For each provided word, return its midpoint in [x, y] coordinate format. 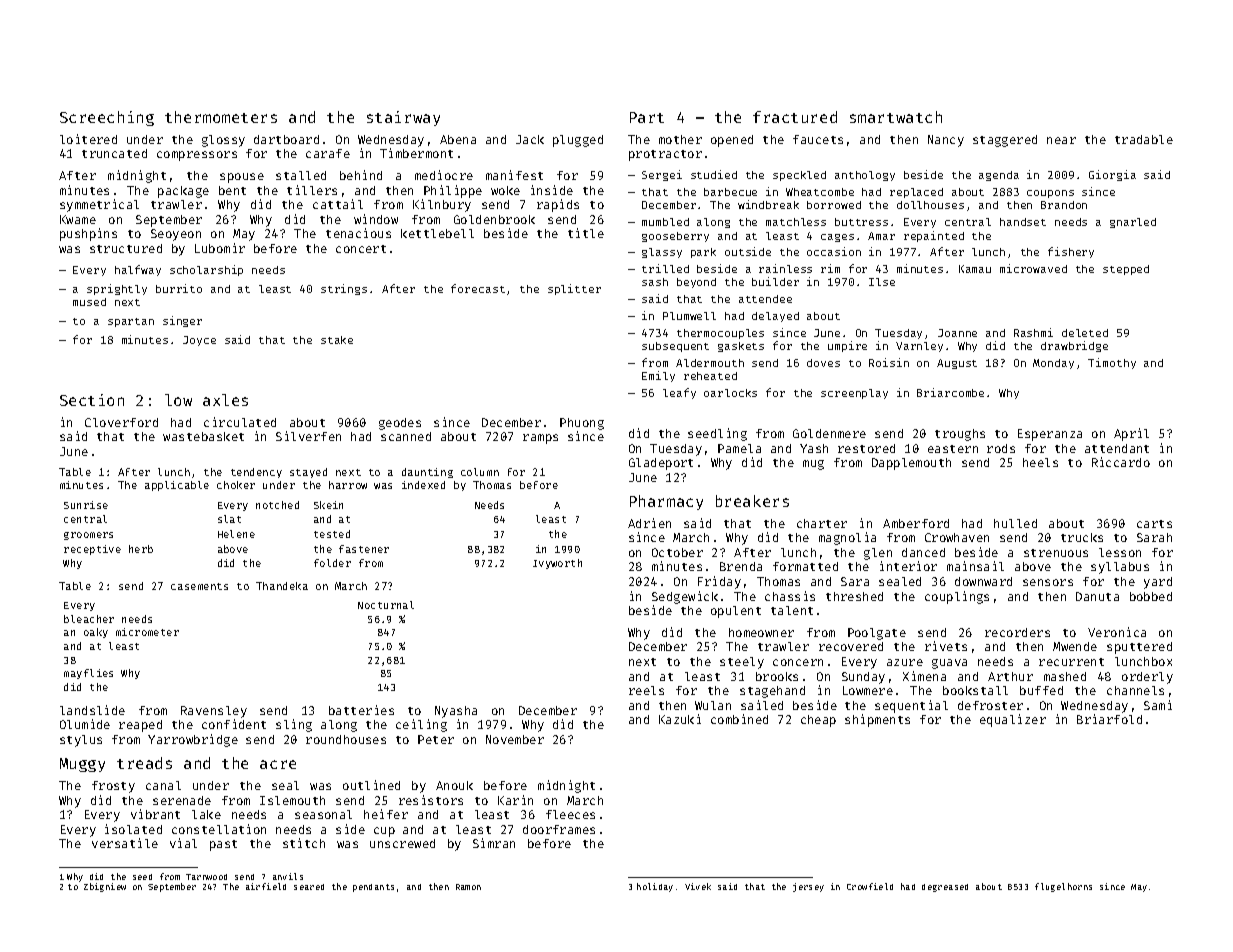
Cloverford [121, 422]
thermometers [221, 117]
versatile [125, 843]
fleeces [570, 814]
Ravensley [214, 712]
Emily [658, 376]
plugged [578, 141]
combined [739, 719]
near [1061, 140]
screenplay [854, 394]
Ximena [924, 676]
